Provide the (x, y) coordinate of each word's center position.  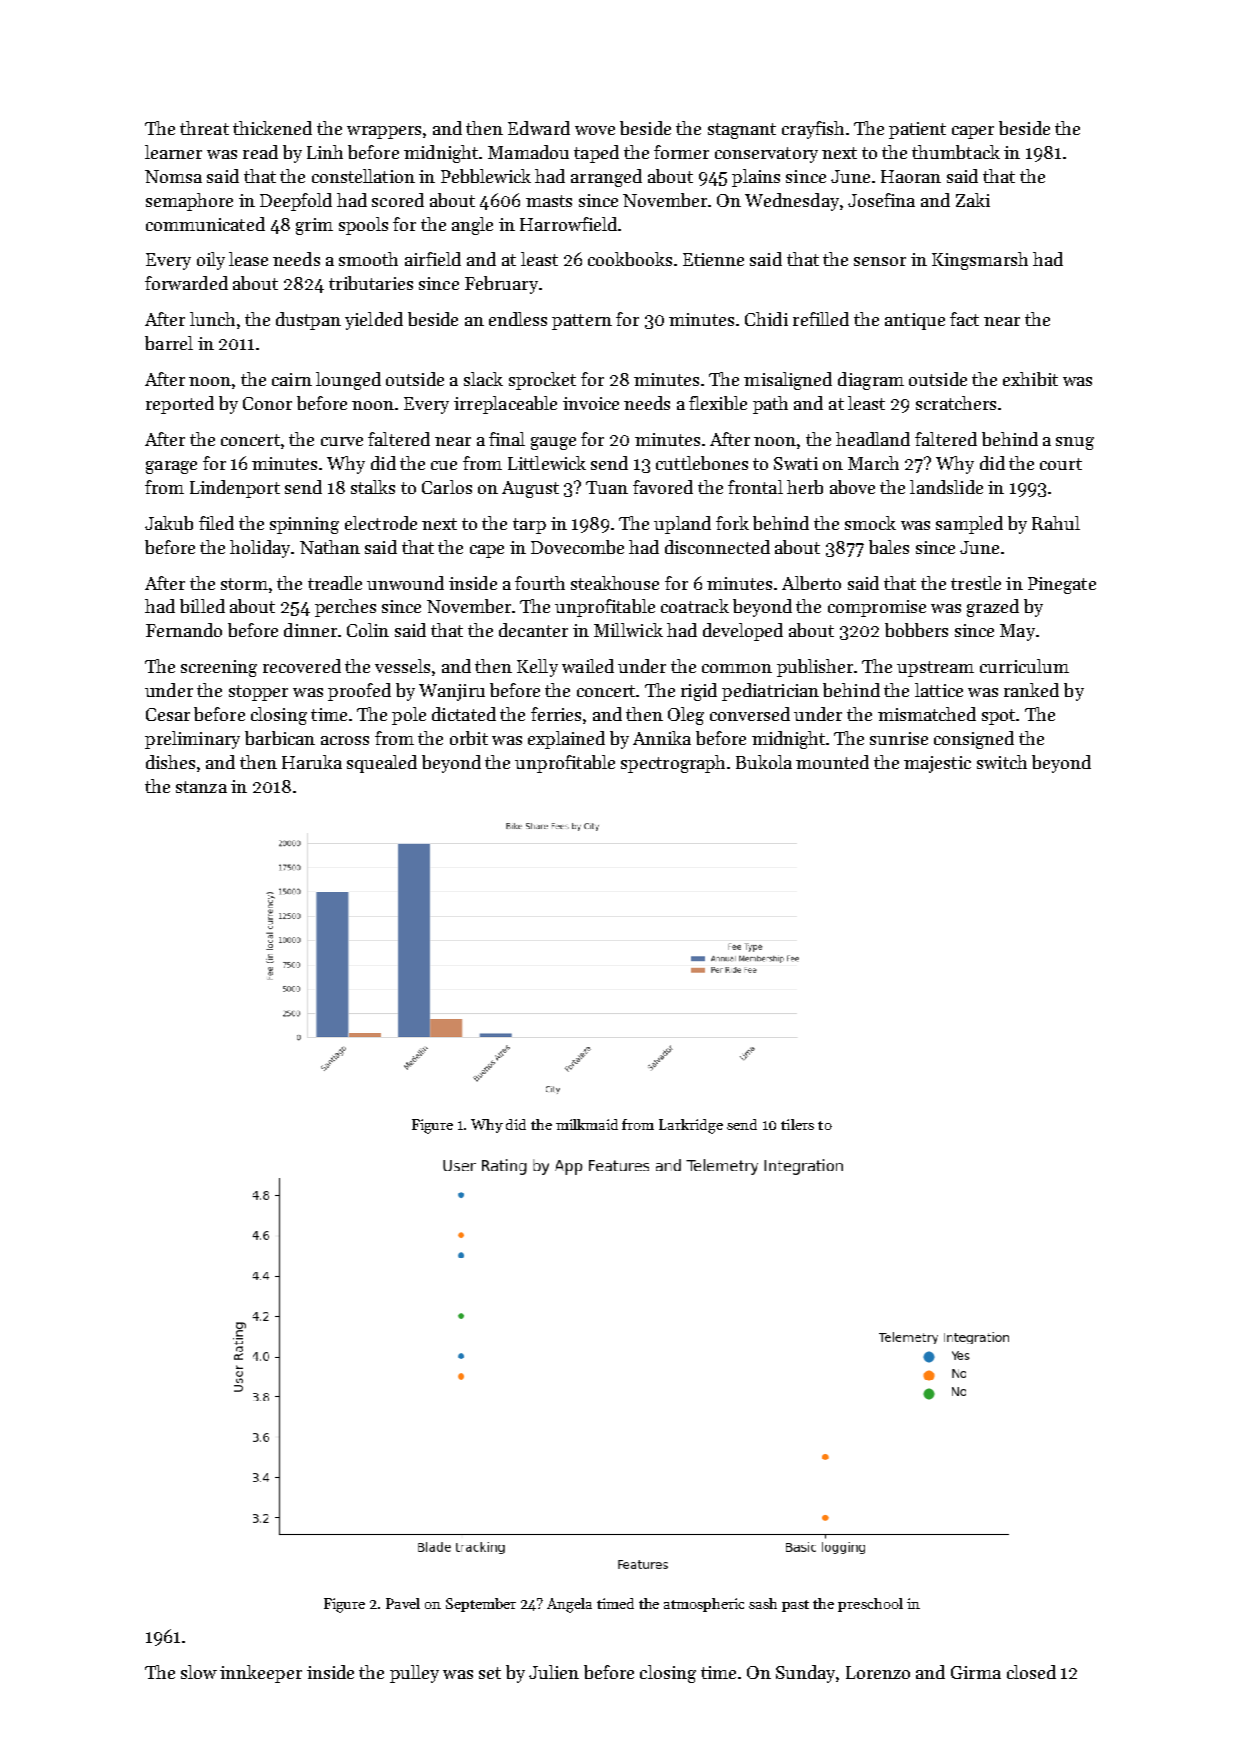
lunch (212, 319)
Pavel (403, 1603)
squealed (382, 764)
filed (216, 523)
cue (444, 465)
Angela (569, 1605)
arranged (606, 178)
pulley (414, 1674)
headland (873, 439)
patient (917, 130)
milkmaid (587, 1124)
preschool (870, 1605)
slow (199, 1672)
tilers (797, 1124)
